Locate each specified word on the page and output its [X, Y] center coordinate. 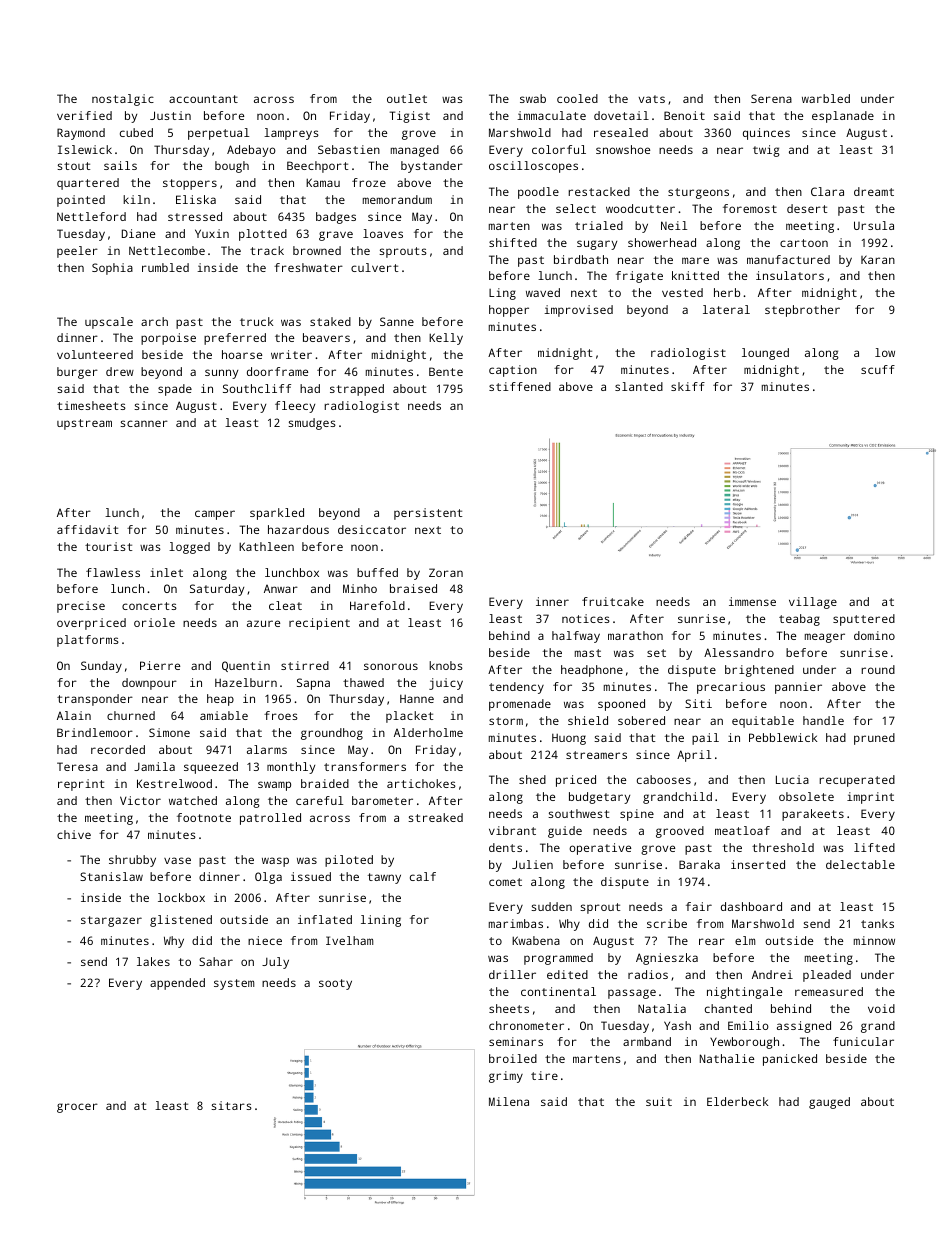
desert [807, 208]
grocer [77, 1108]
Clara [827, 191]
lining [381, 921]
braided [325, 783]
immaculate [551, 115]
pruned [874, 739]
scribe [667, 923]
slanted [639, 386]
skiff [688, 386]
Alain [74, 715]
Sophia [112, 269]
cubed [136, 132]
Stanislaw [111, 876]
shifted [513, 242]
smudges [312, 424]
